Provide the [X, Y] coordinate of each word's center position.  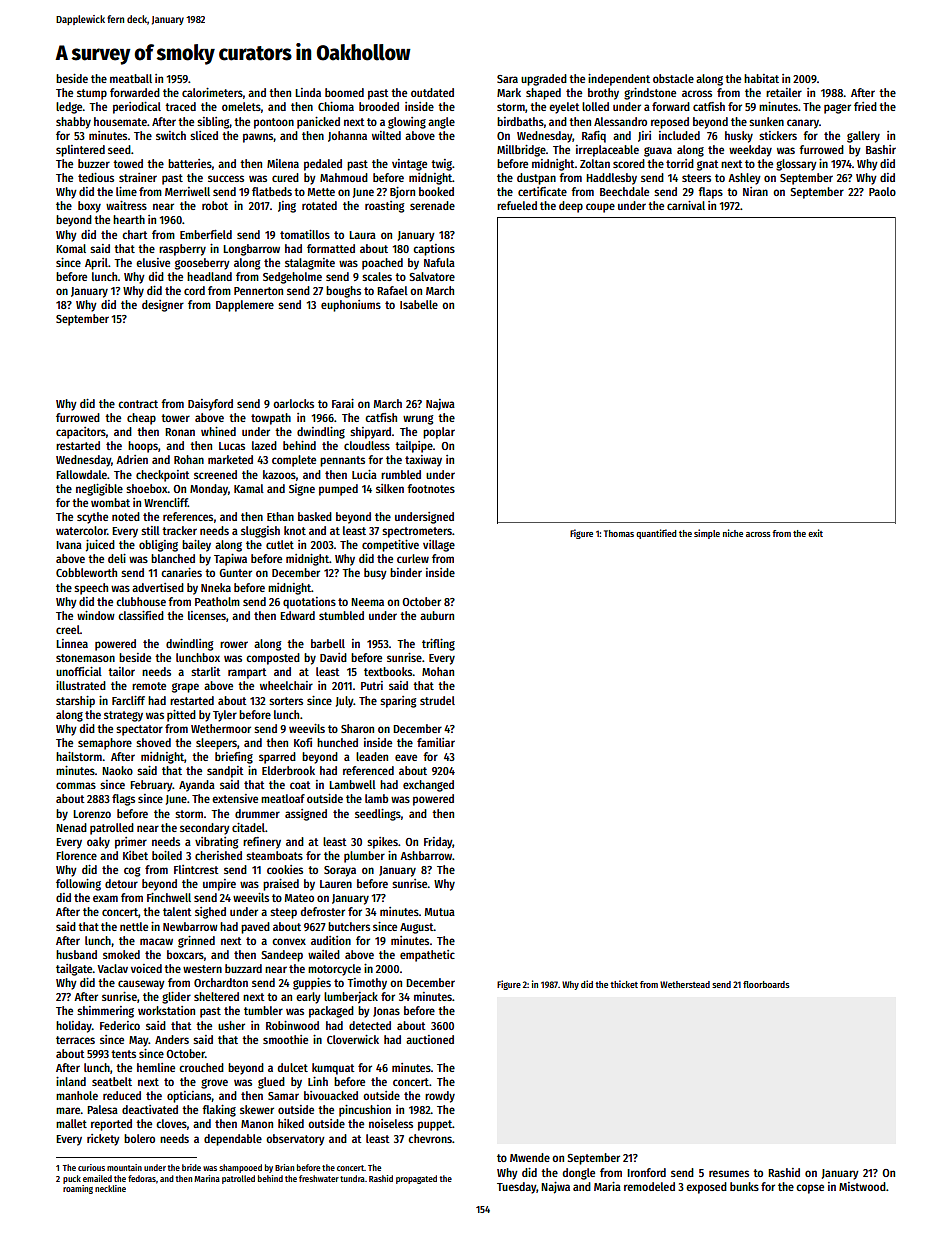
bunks [744, 1186]
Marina [207, 1178]
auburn [437, 615]
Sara [507, 79]
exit [815, 533]
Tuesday [517, 1188]
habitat [761, 78]
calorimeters [212, 92]
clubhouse [141, 601]
